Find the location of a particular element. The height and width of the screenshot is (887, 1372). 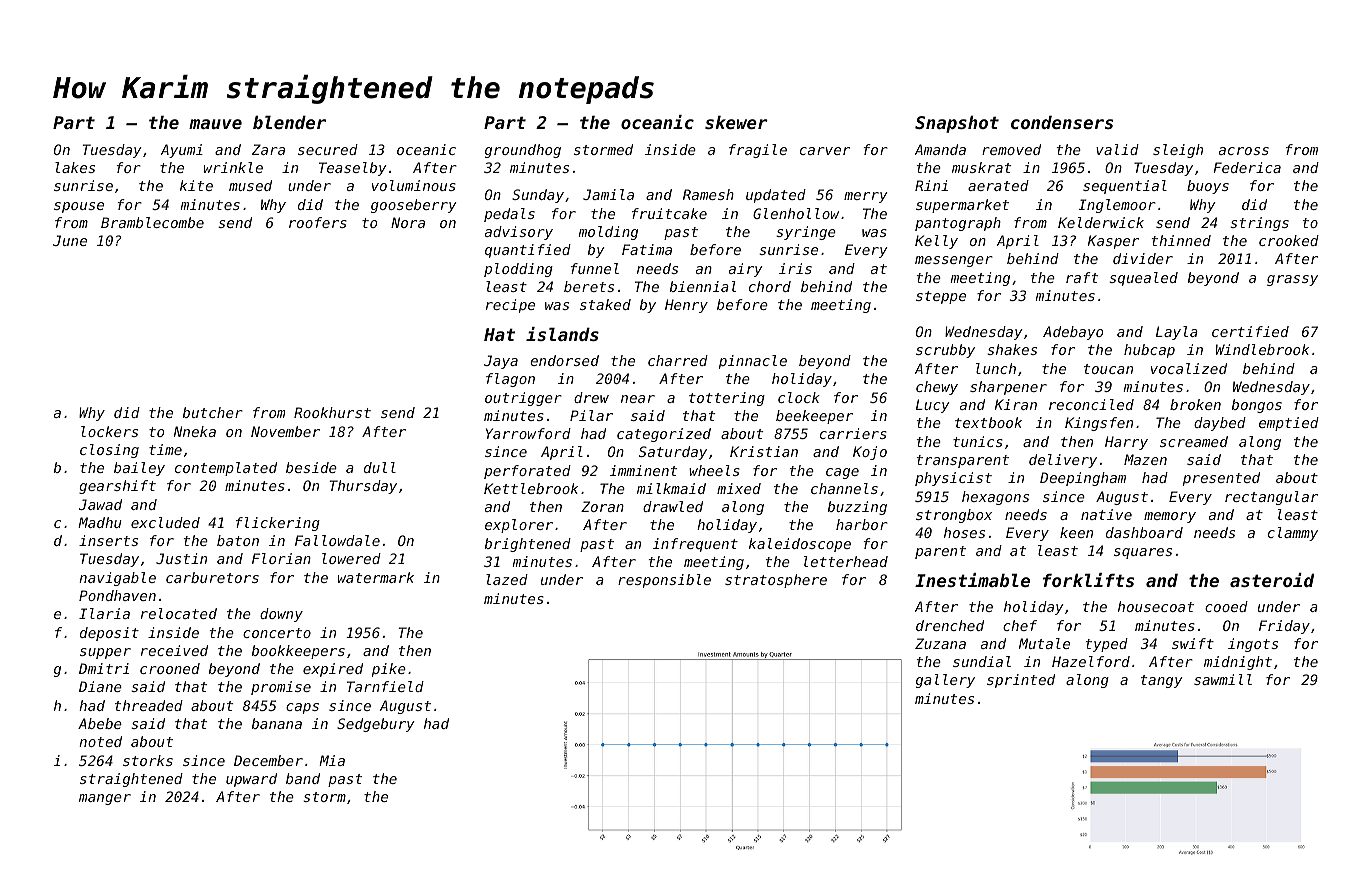

butcher is located at coordinates (213, 412).
